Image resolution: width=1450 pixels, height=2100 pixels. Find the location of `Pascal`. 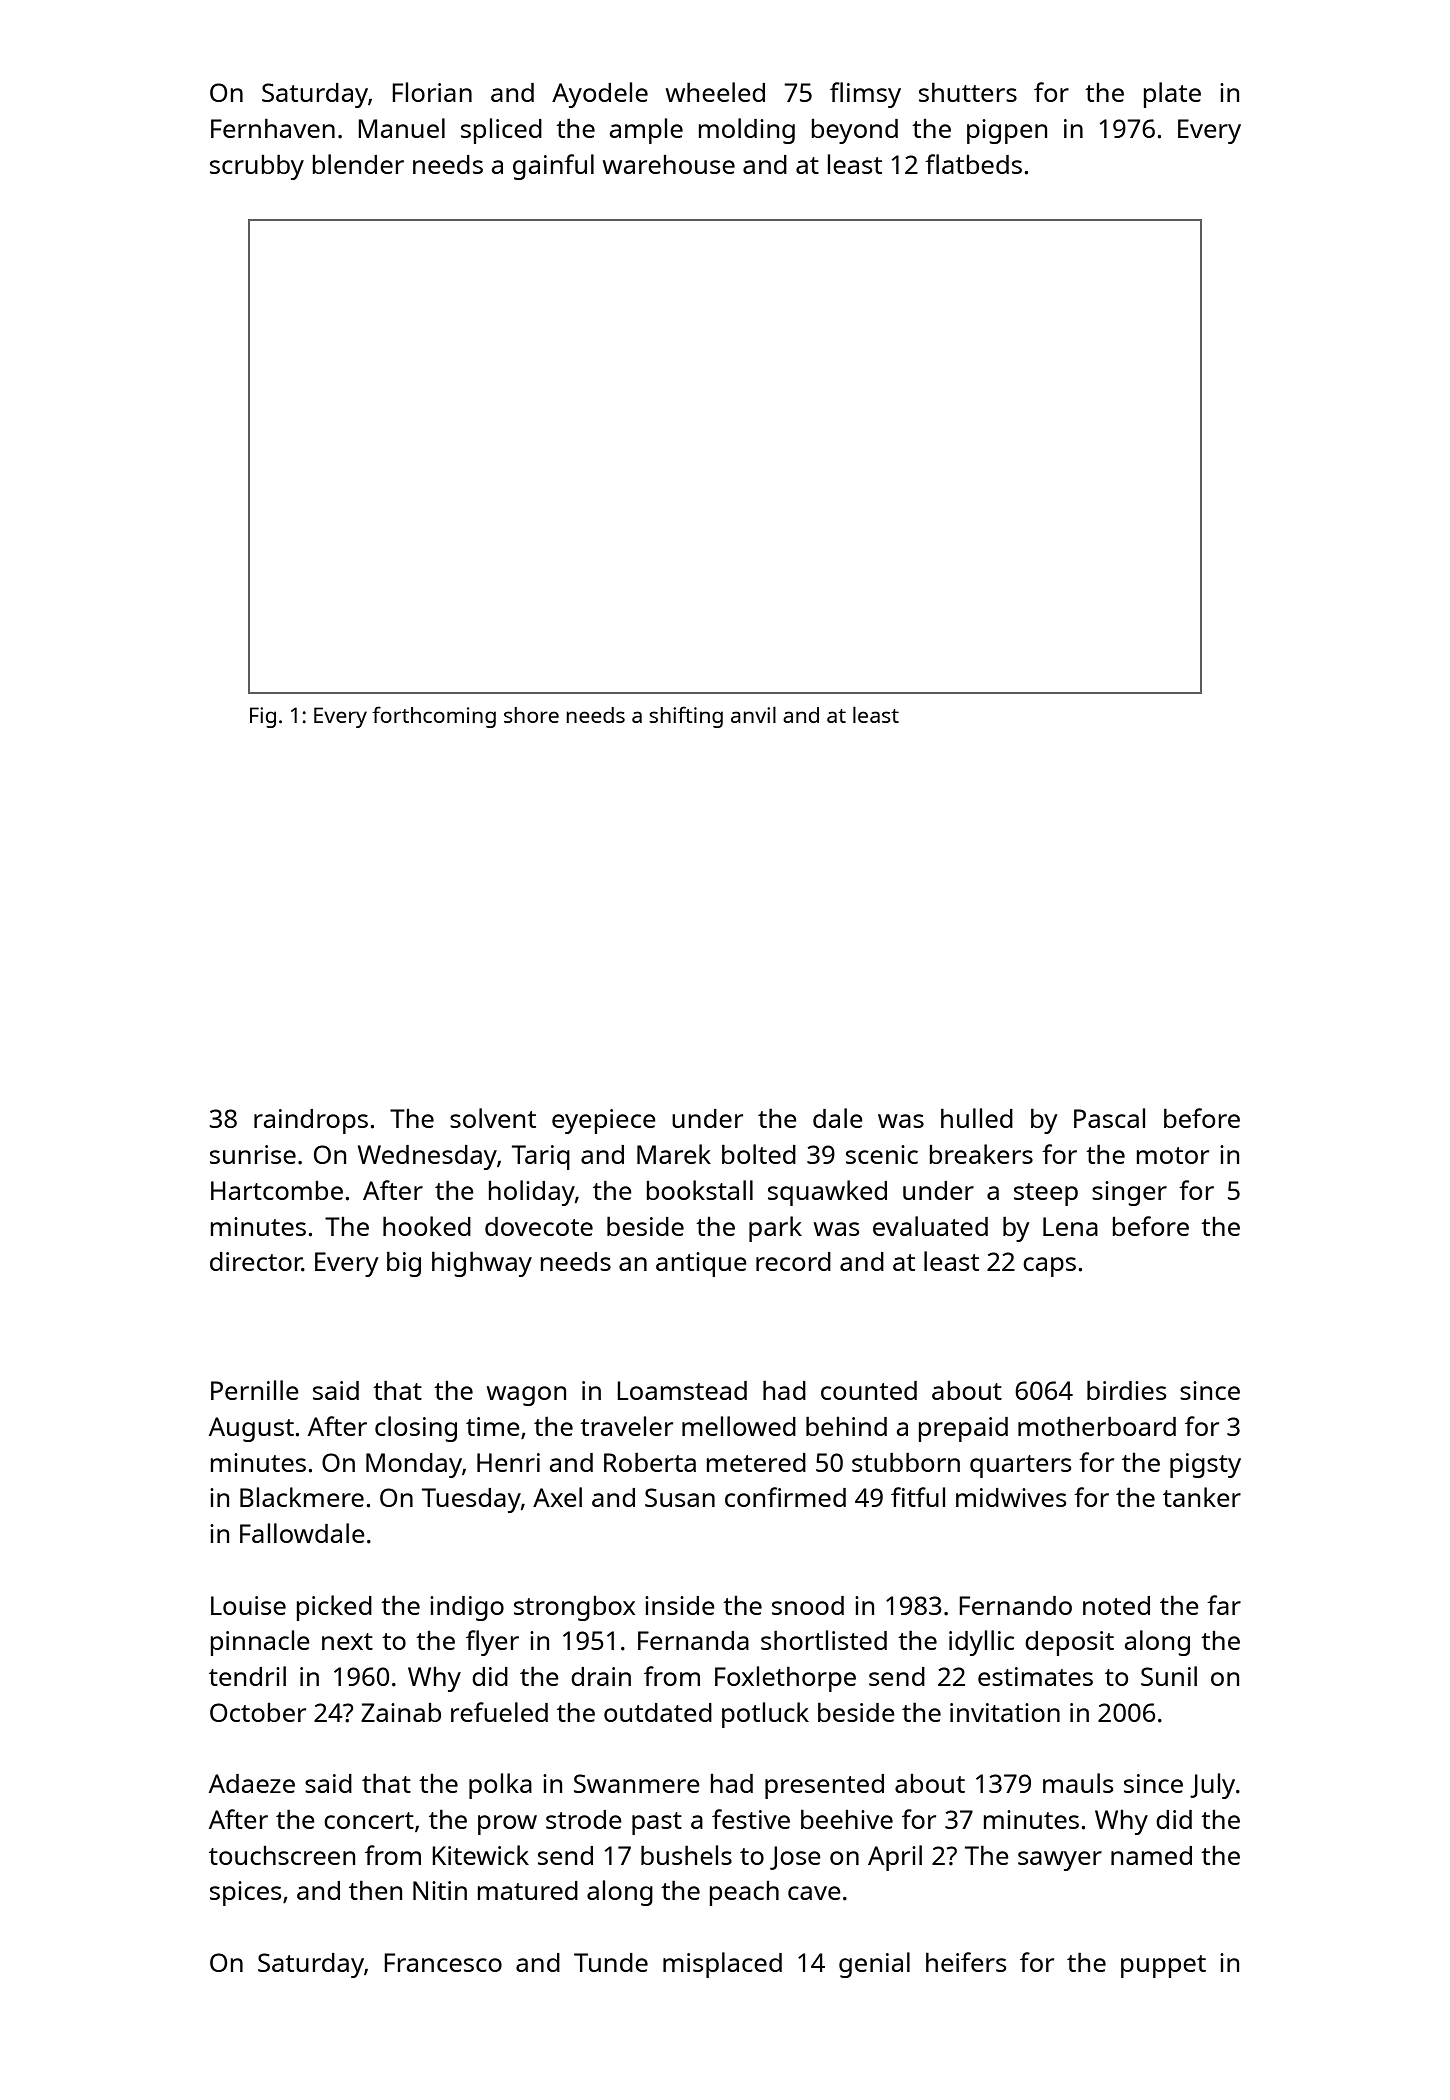

Pascal is located at coordinates (1109, 1118).
